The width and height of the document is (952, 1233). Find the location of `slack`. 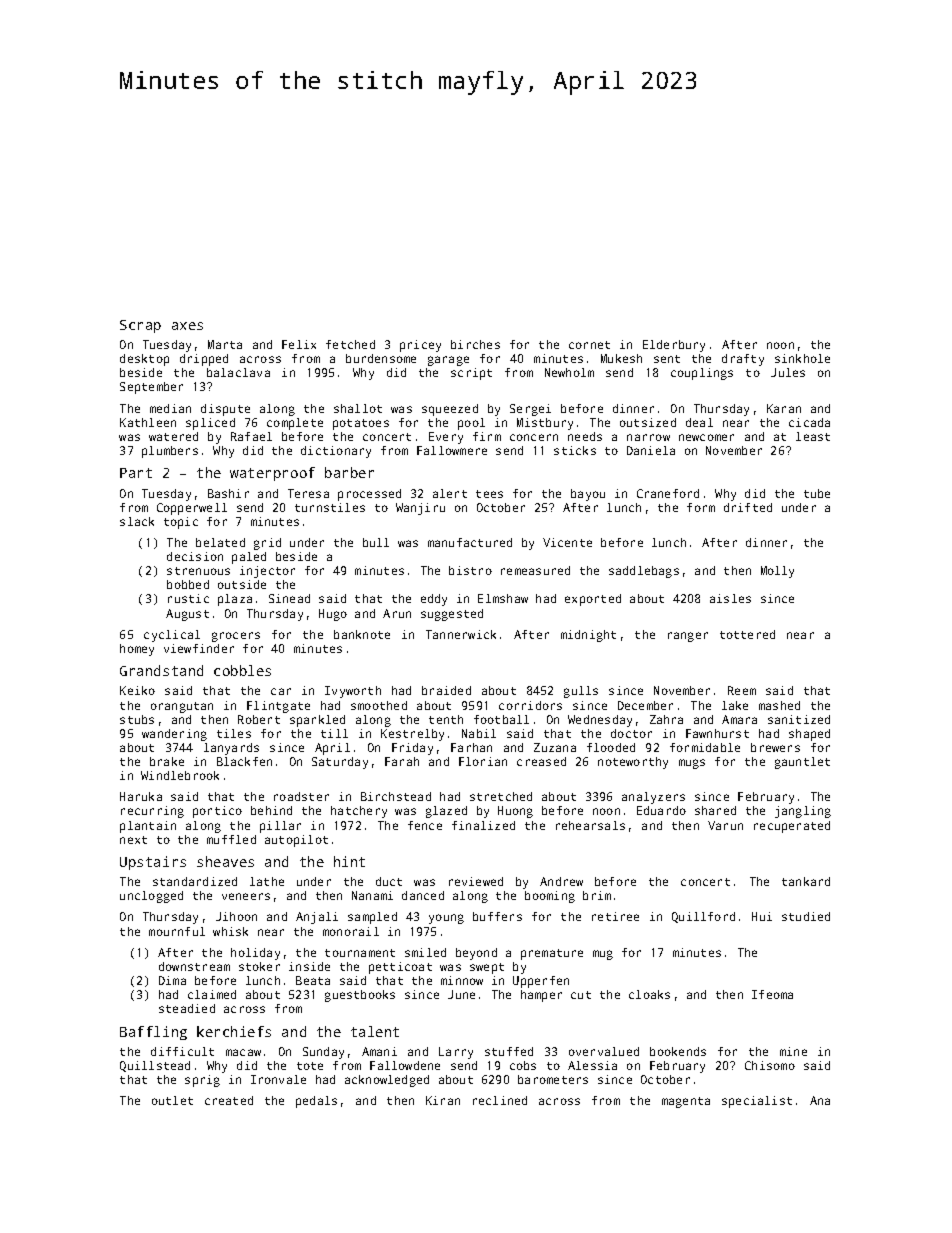

slack is located at coordinates (137, 521).
